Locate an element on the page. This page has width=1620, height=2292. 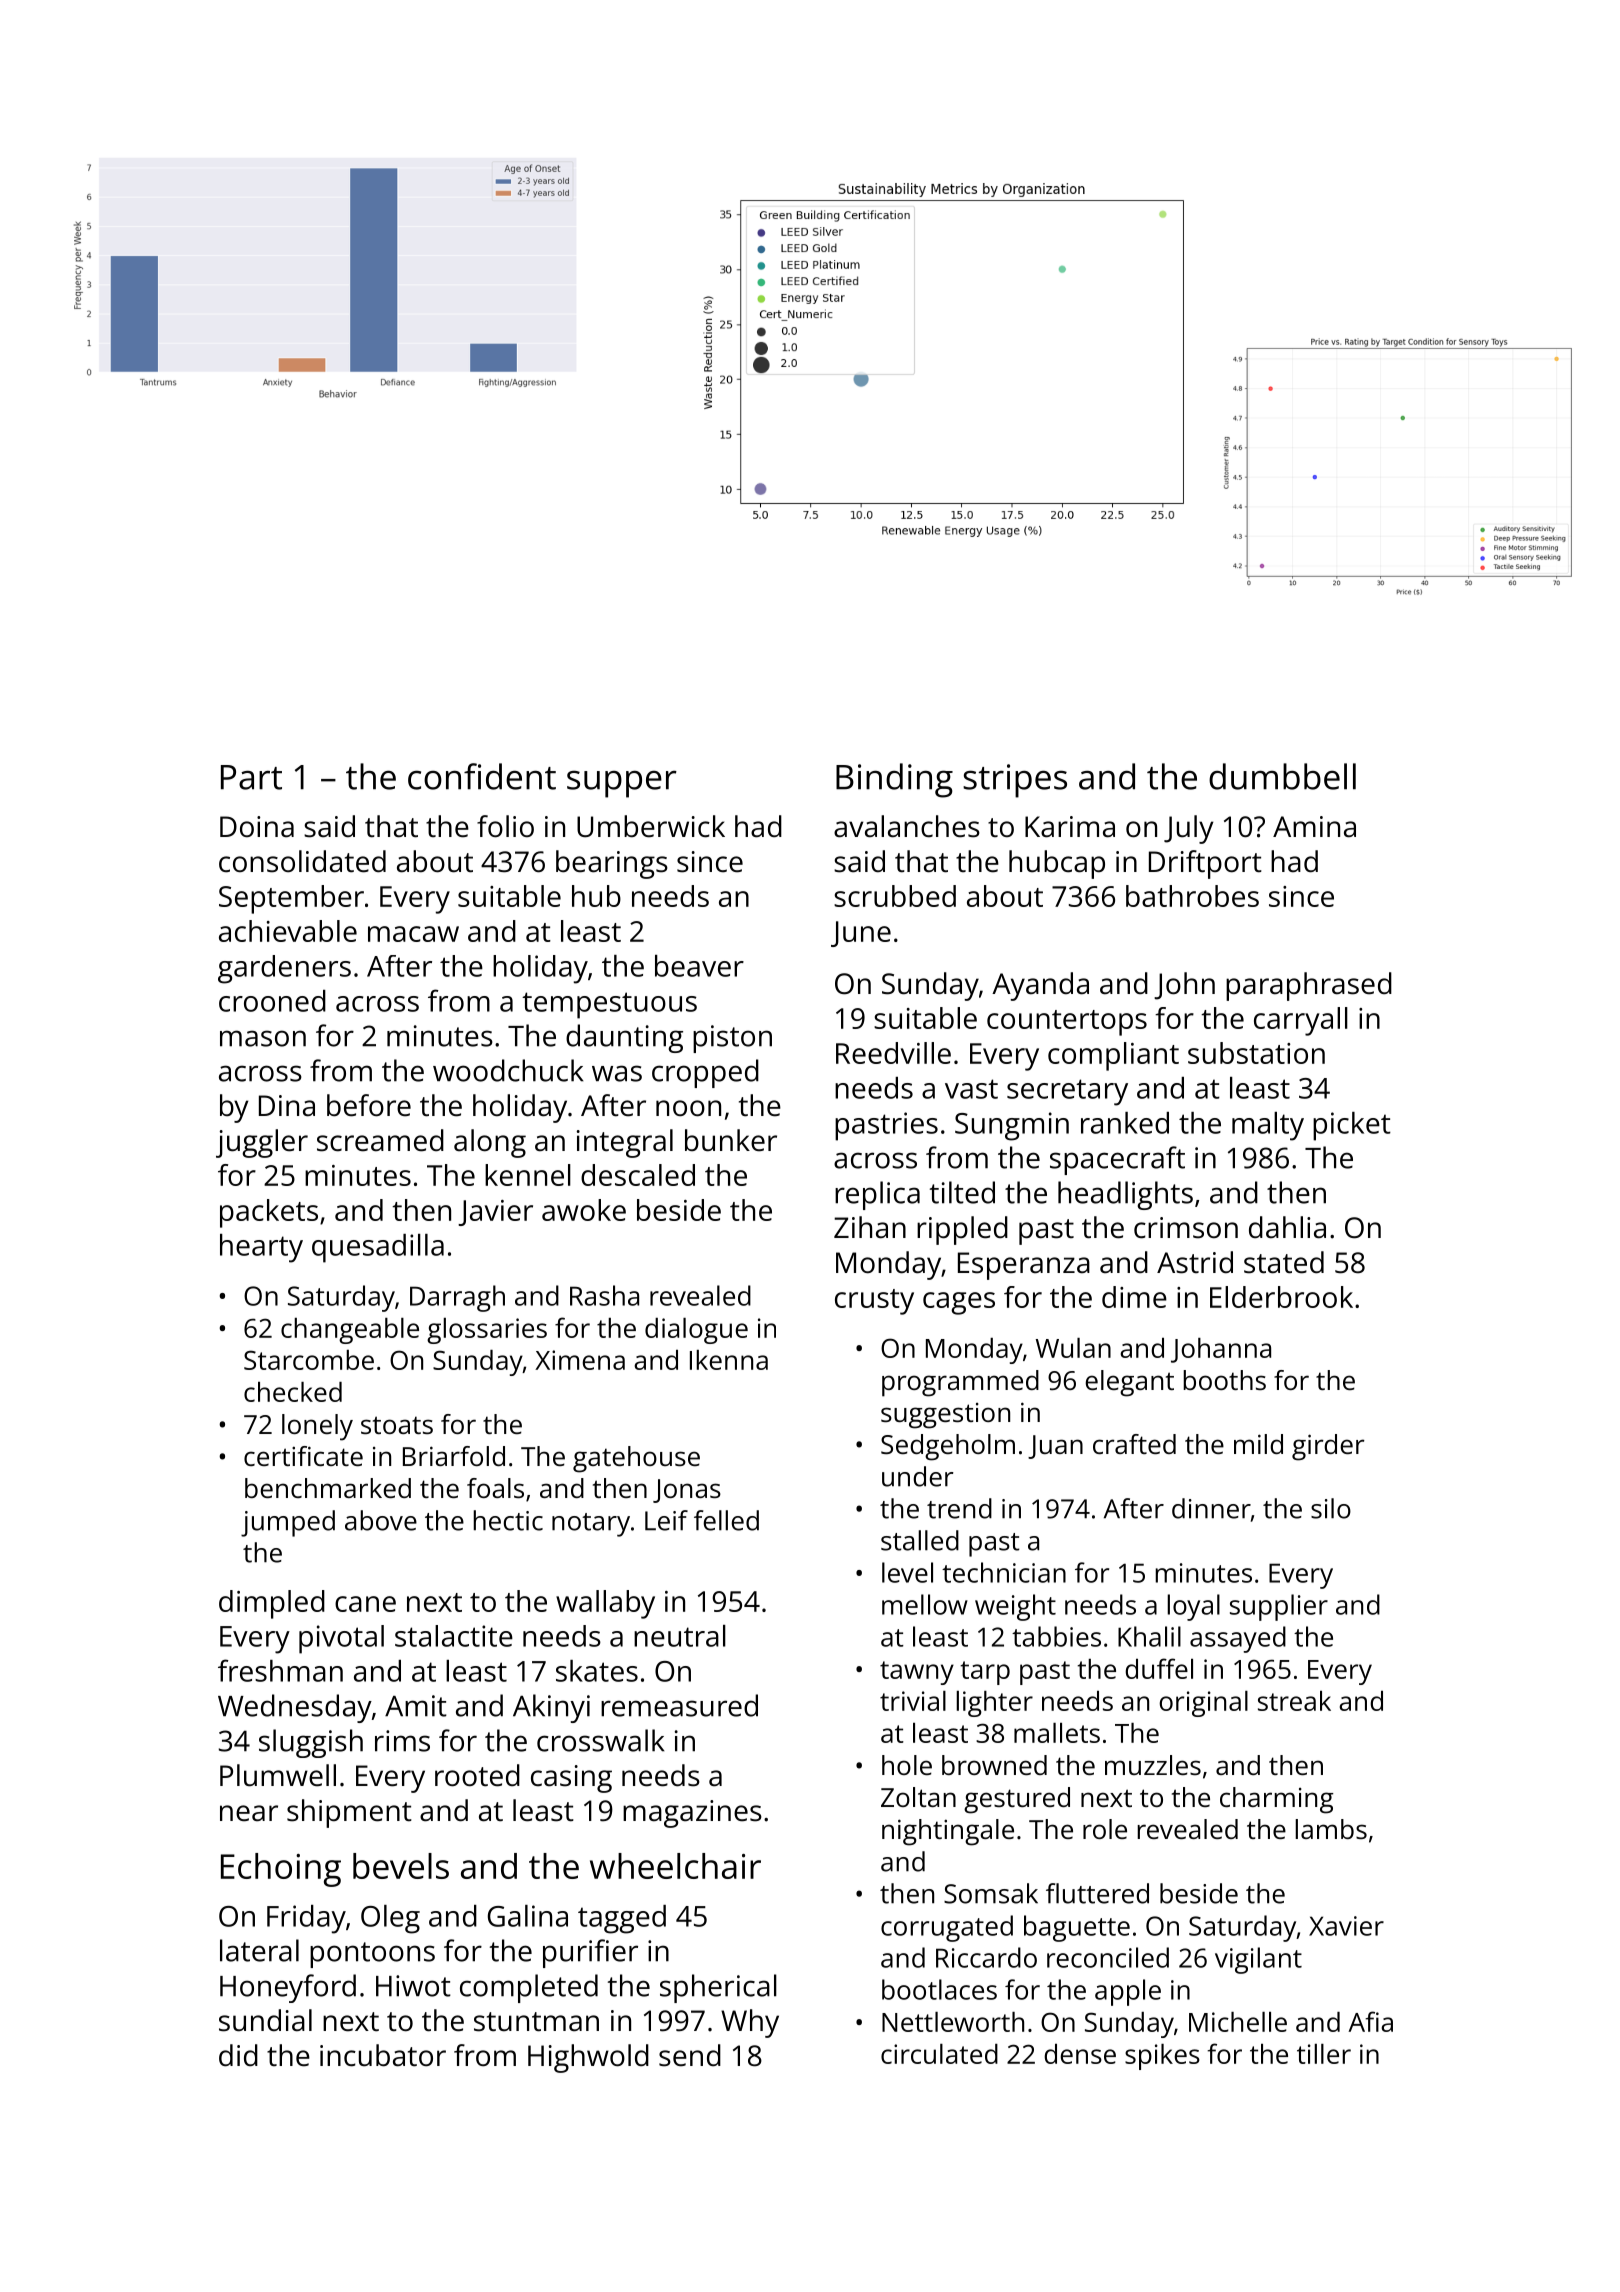
confident is located at coordinates (482, 776).
